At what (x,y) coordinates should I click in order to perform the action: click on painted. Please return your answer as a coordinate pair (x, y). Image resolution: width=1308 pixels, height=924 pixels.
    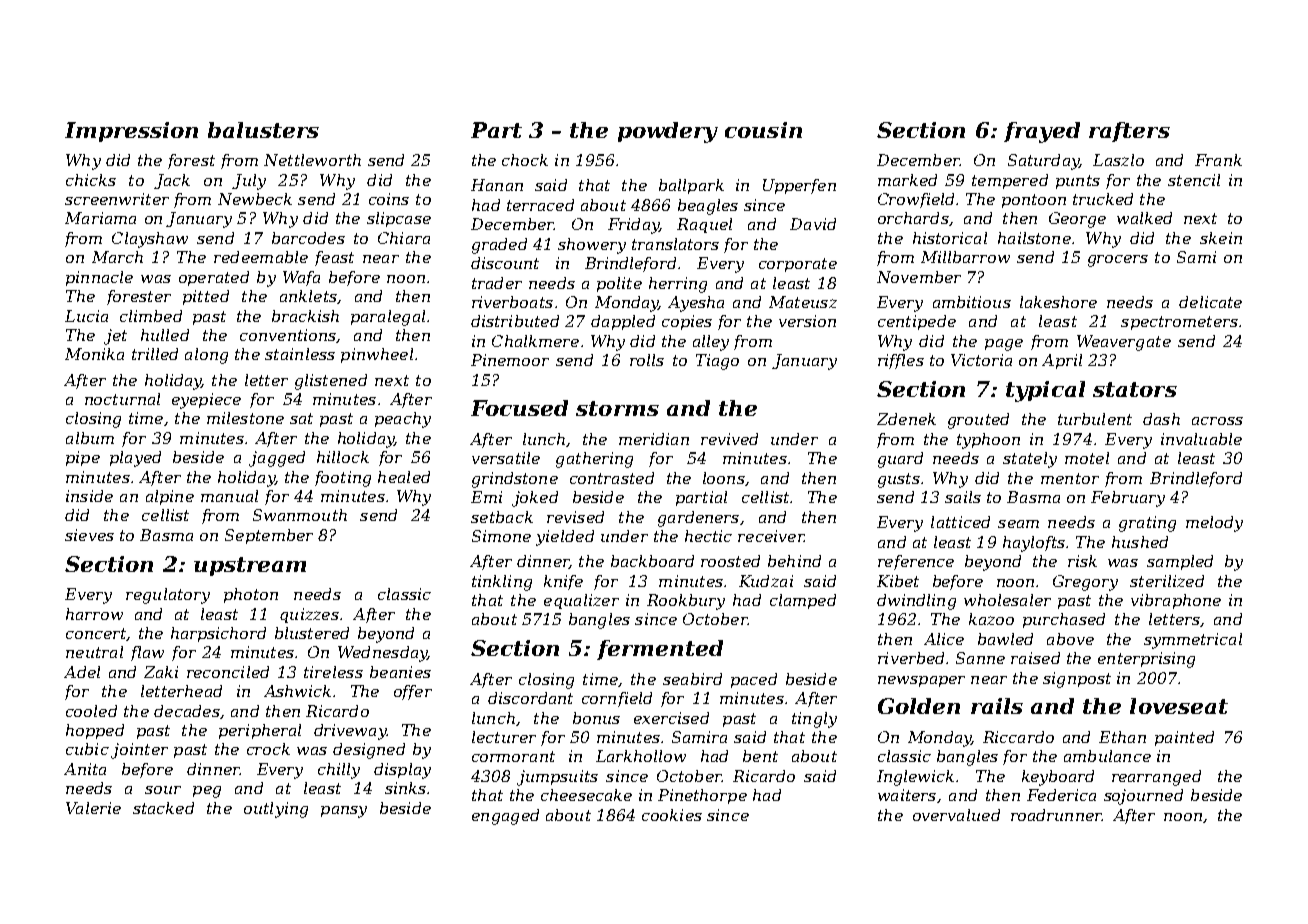
    Looking at the image, I should click on (1184, 738).
